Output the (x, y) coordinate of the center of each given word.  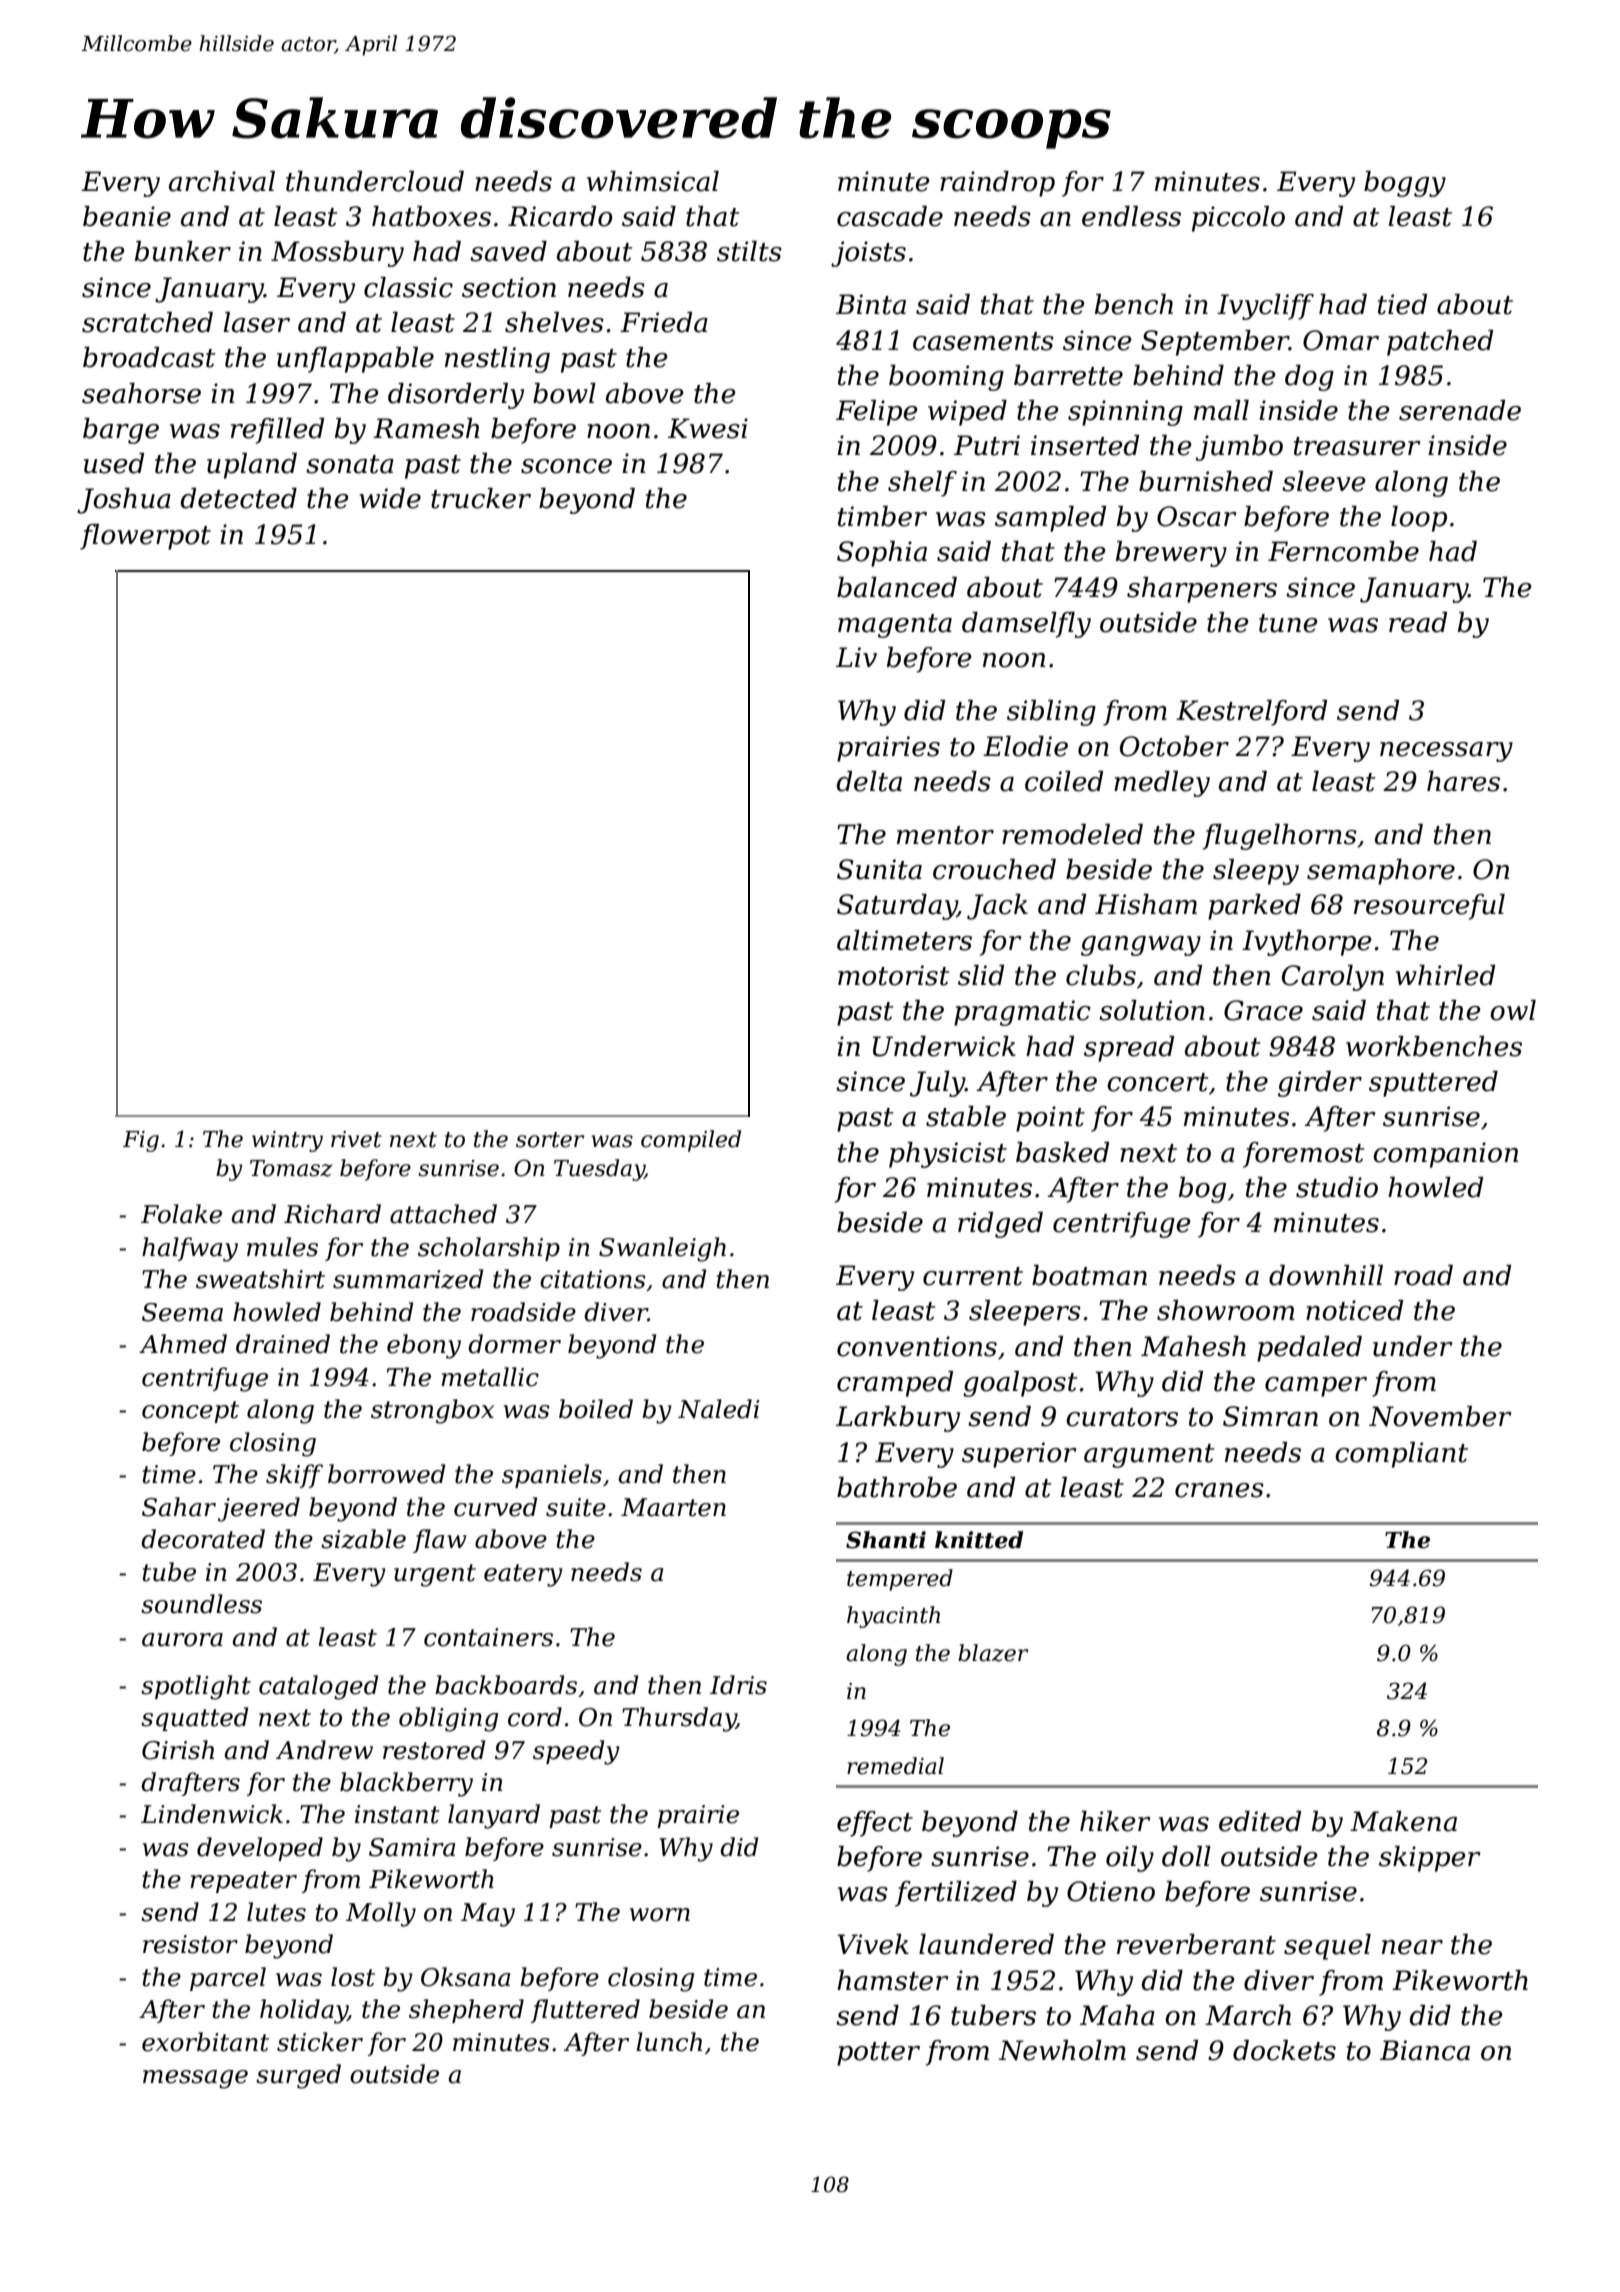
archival (222, 181)
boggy (1405, 184)
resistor (190, 1944)
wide (390, 498)
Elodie (1025, 746)
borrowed (386, 1474)
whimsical (653, 181)
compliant (1401, 1455)
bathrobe (897, 1487)
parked (1254, 907)
